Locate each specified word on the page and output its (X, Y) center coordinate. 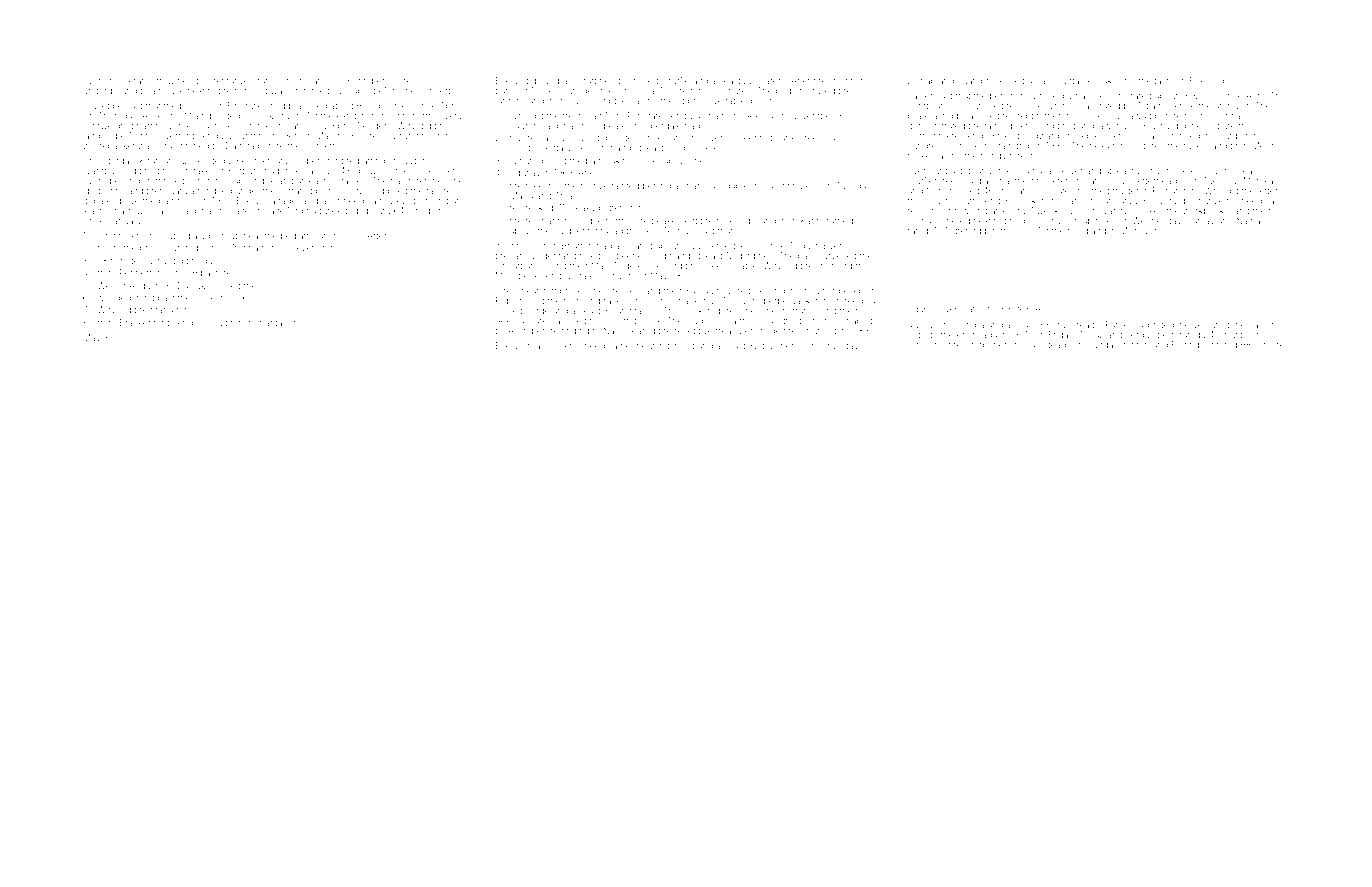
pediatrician (304, 236)
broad (534, 345)
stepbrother (1037, 116)
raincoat (251, 90)
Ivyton (414, 161)
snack (686, 301)
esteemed (751, 138)
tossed (226, 286)
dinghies (755, 256)
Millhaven (1139, 230)
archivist (1232, 105)
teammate (1006, 309)
